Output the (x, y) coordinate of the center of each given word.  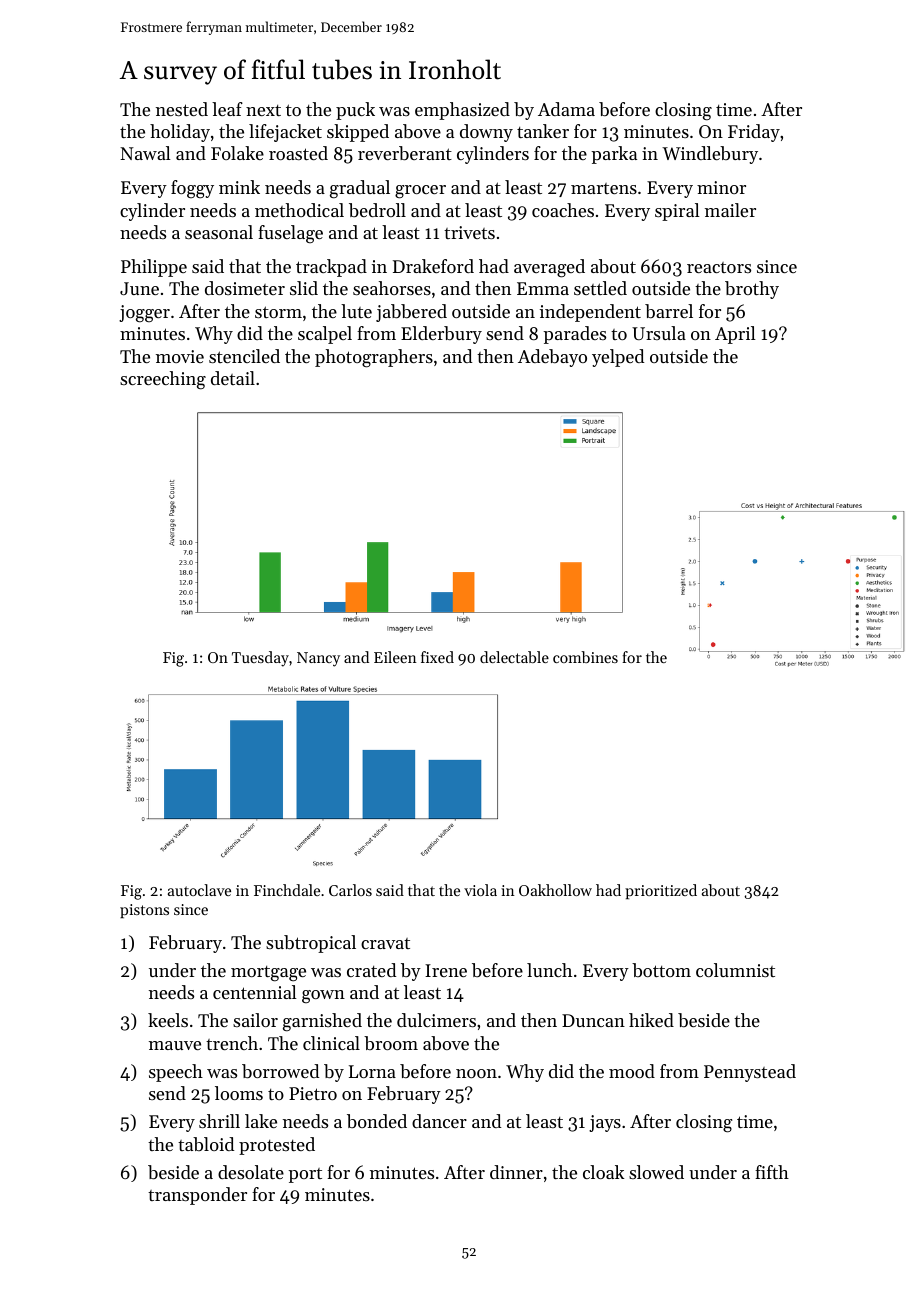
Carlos (350, 890)
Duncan (593, 1020)
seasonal (219, 232)
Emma (543, 288)
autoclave (199, 890)
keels (168, 1020)
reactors (719, 267)
